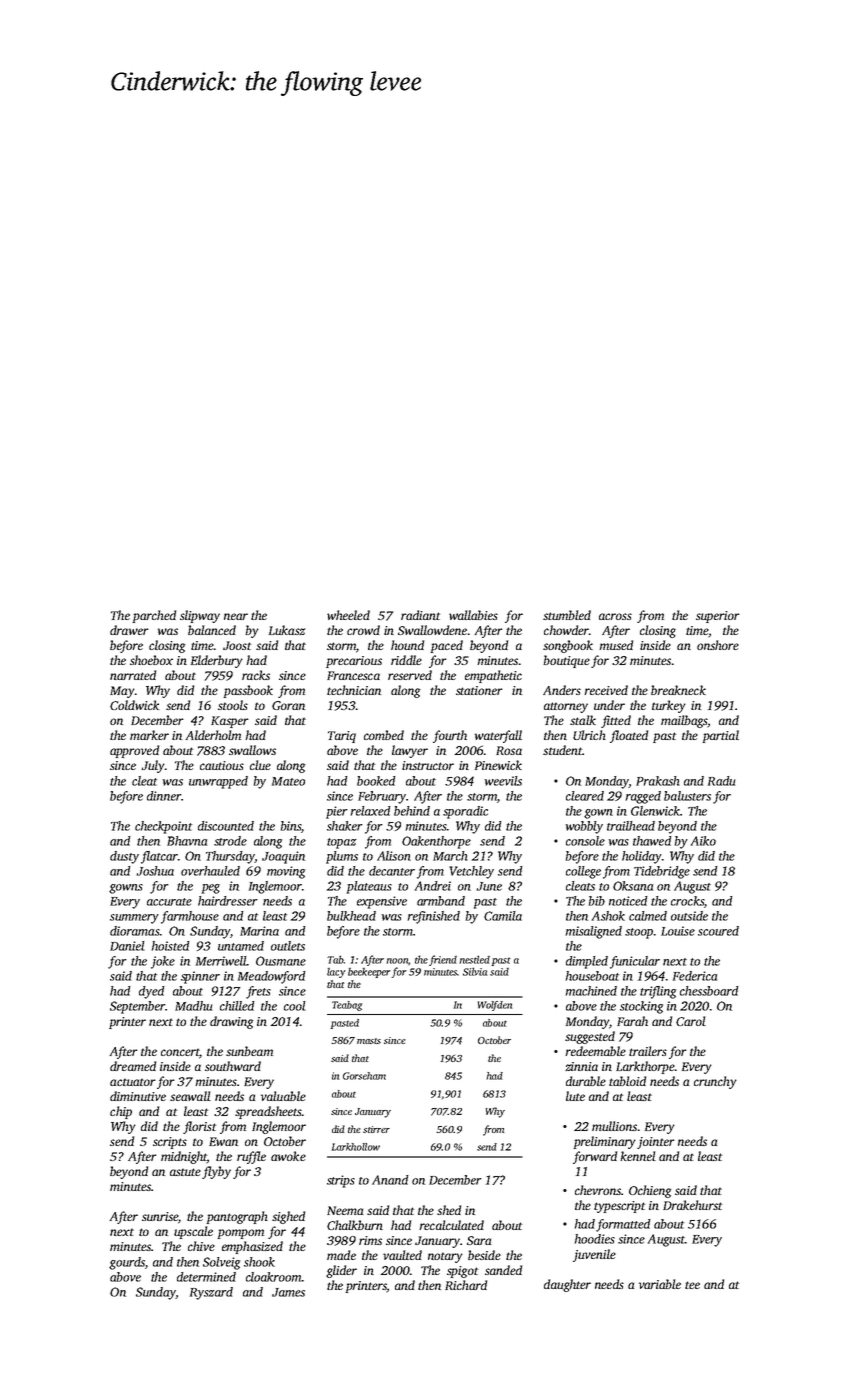 This image has width=849, height=1400. What do you see at coordinates (200, 616) in the image?
I see `slipway` at bounding box center [200, 616].
